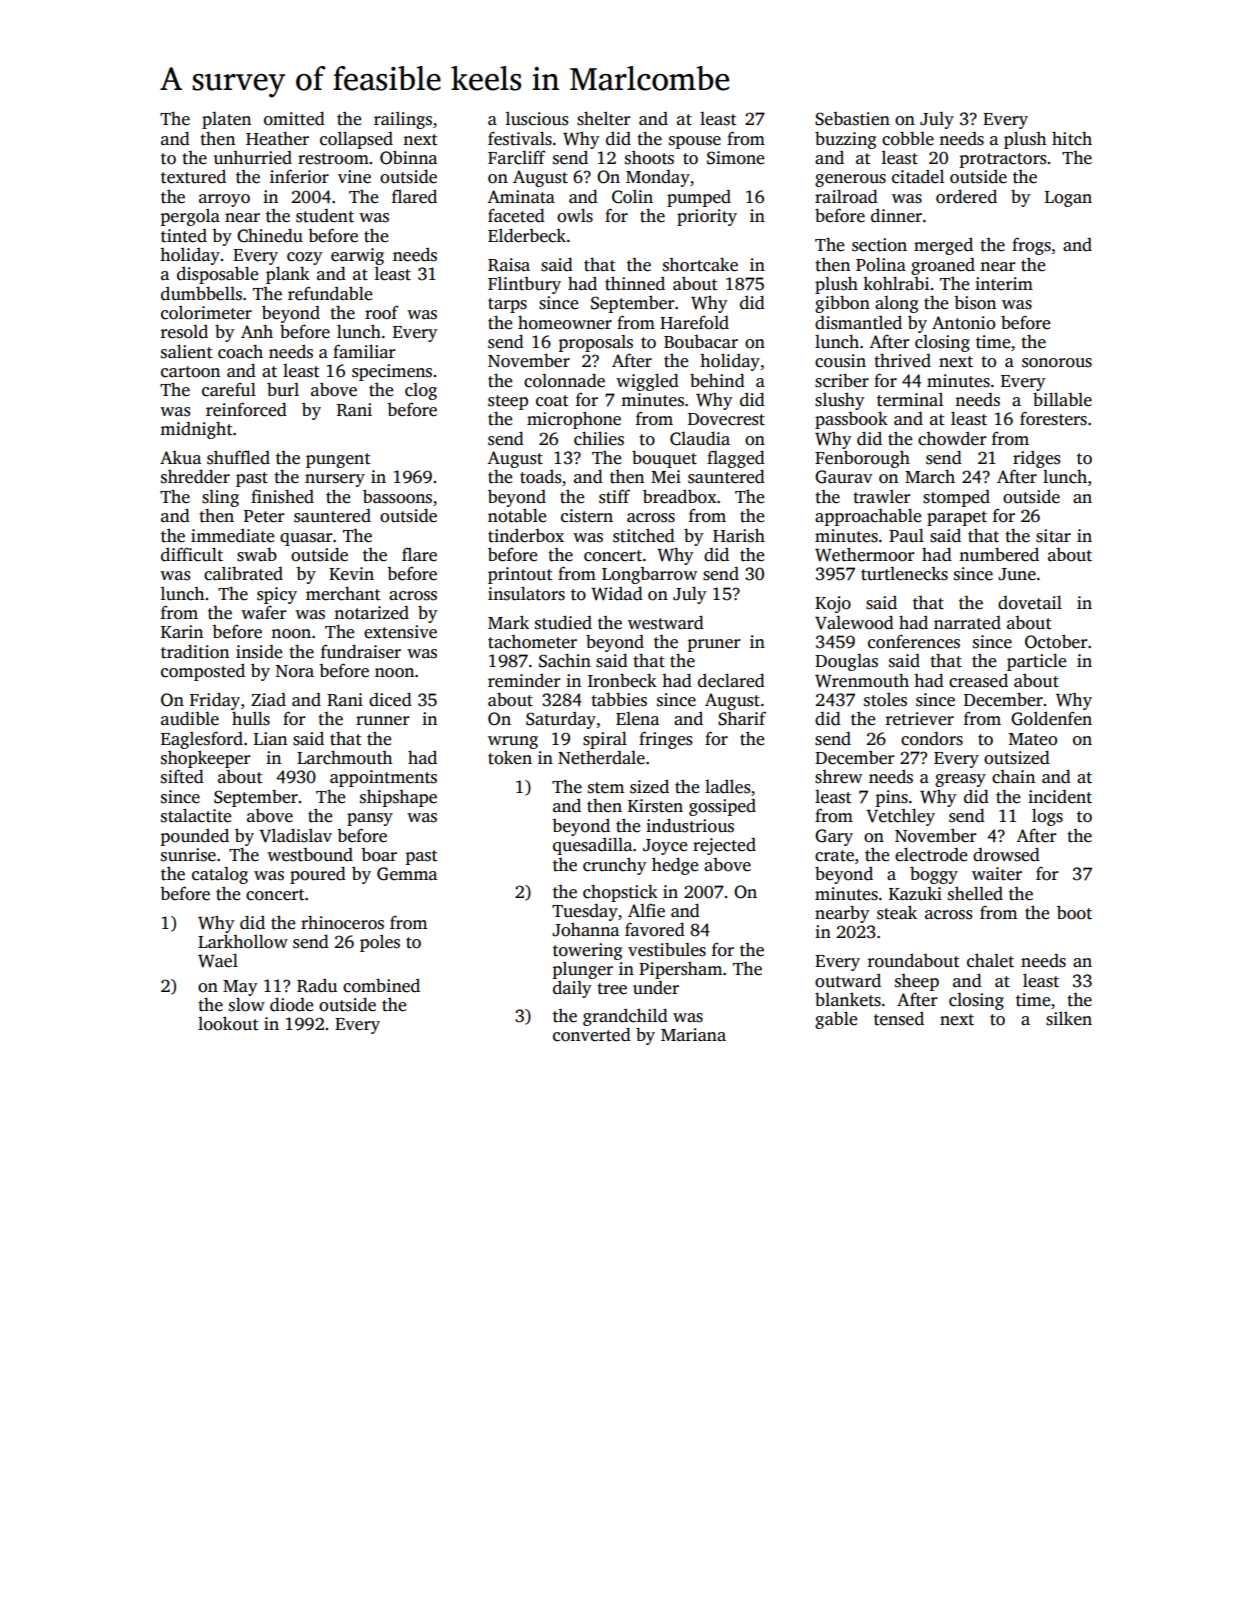 This document has width=1253, height=1622. What do you see at coordinates (1069, 1018) in the document?
I see `silken` at bounding box center [1069, 1018].
